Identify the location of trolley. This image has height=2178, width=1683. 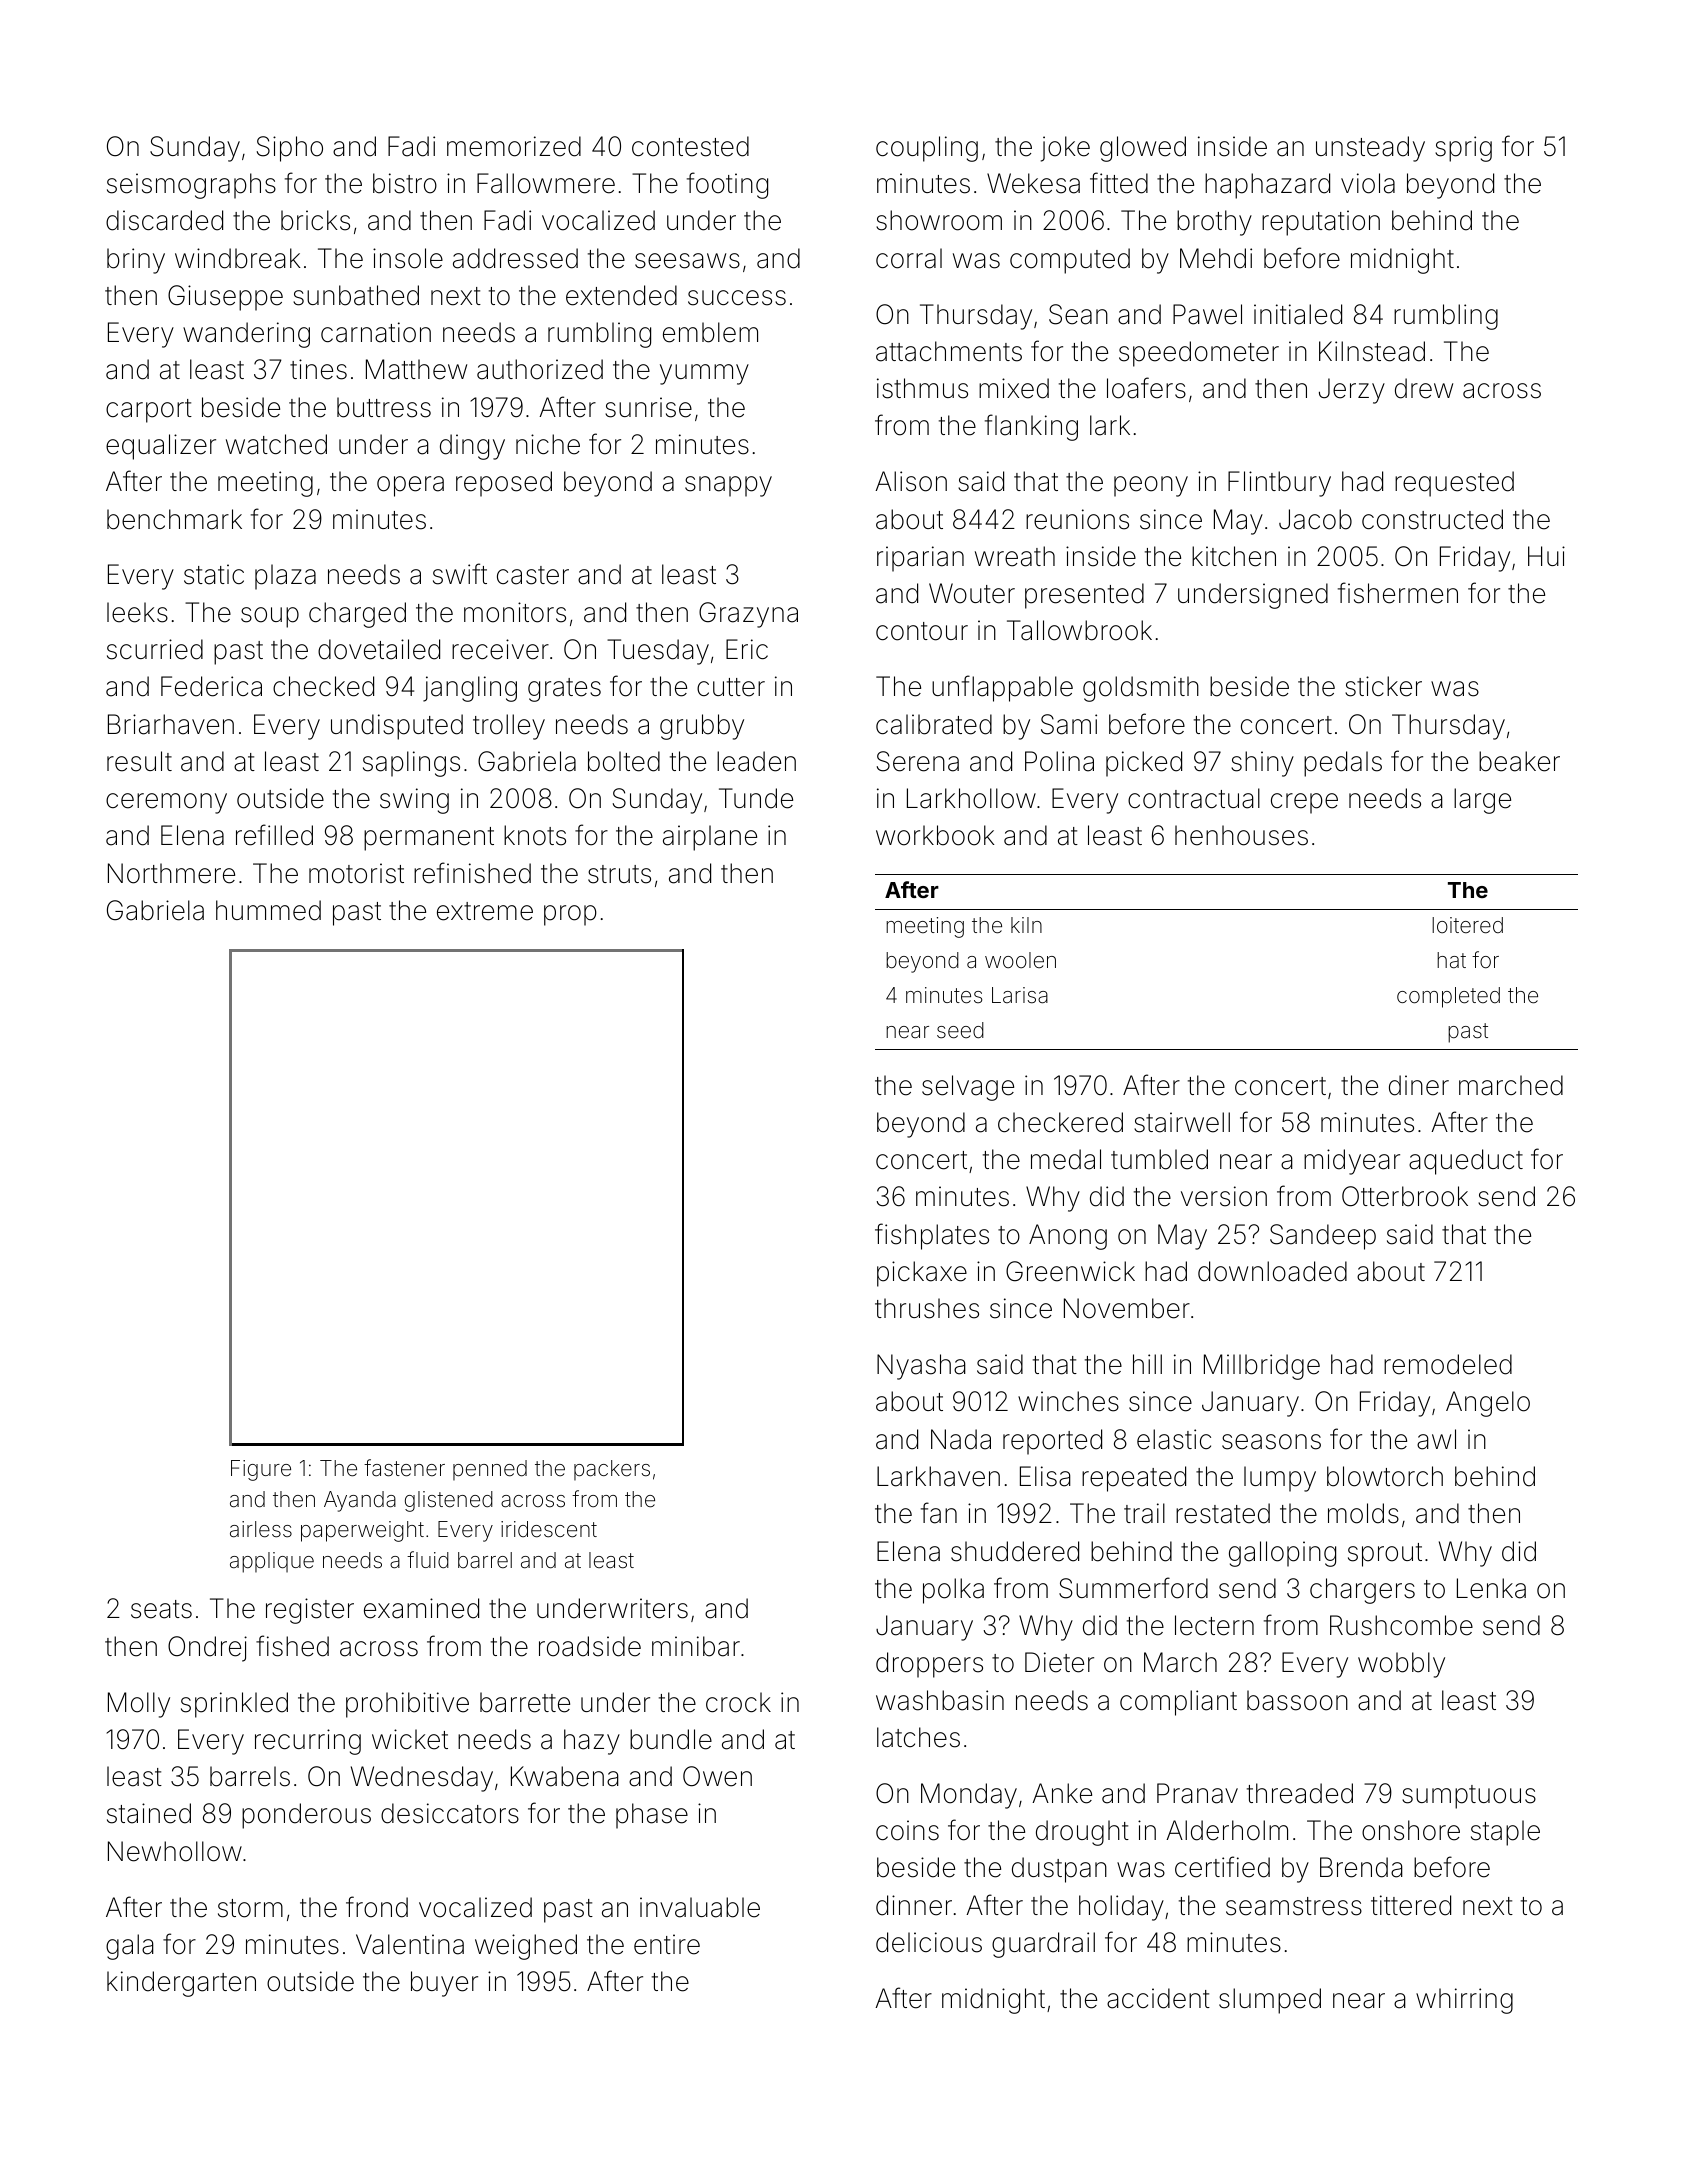
(509, 727).
